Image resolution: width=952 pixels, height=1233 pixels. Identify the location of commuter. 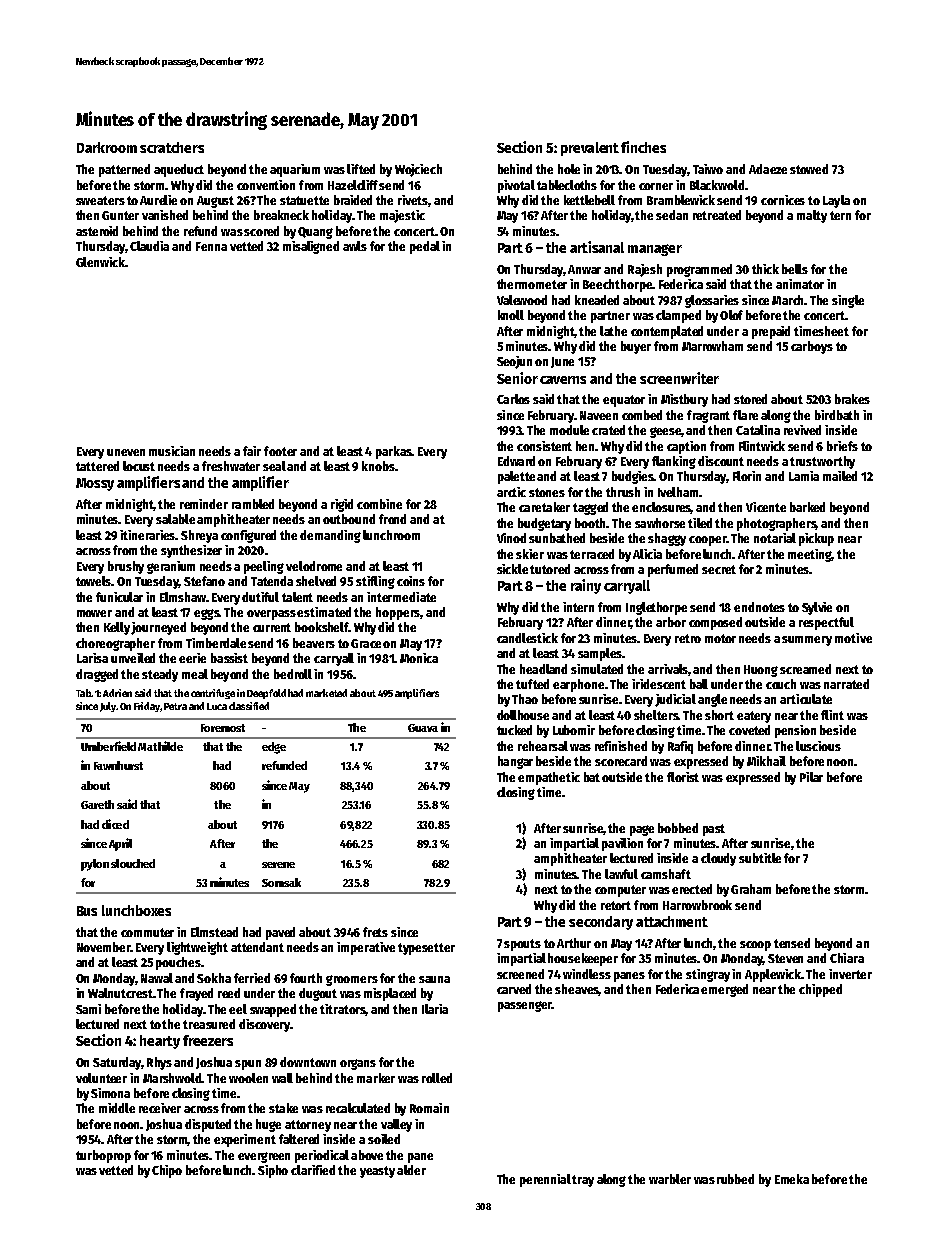
(147, 932).
